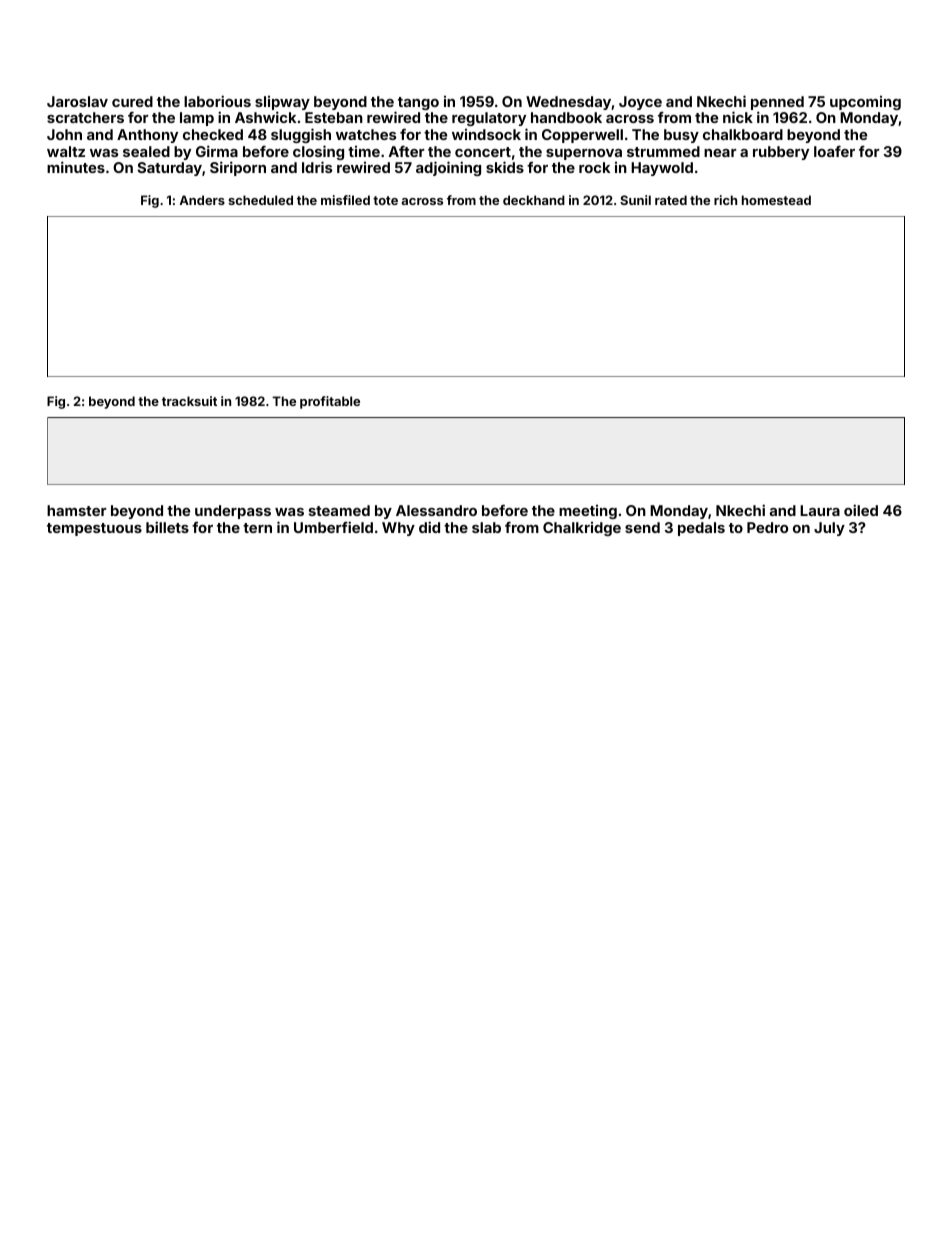 The height and width of the document is (1233, 952). What do you see at coordinates (483, 152) in the document?
I see `concert` at bounding box center [483, 152].
